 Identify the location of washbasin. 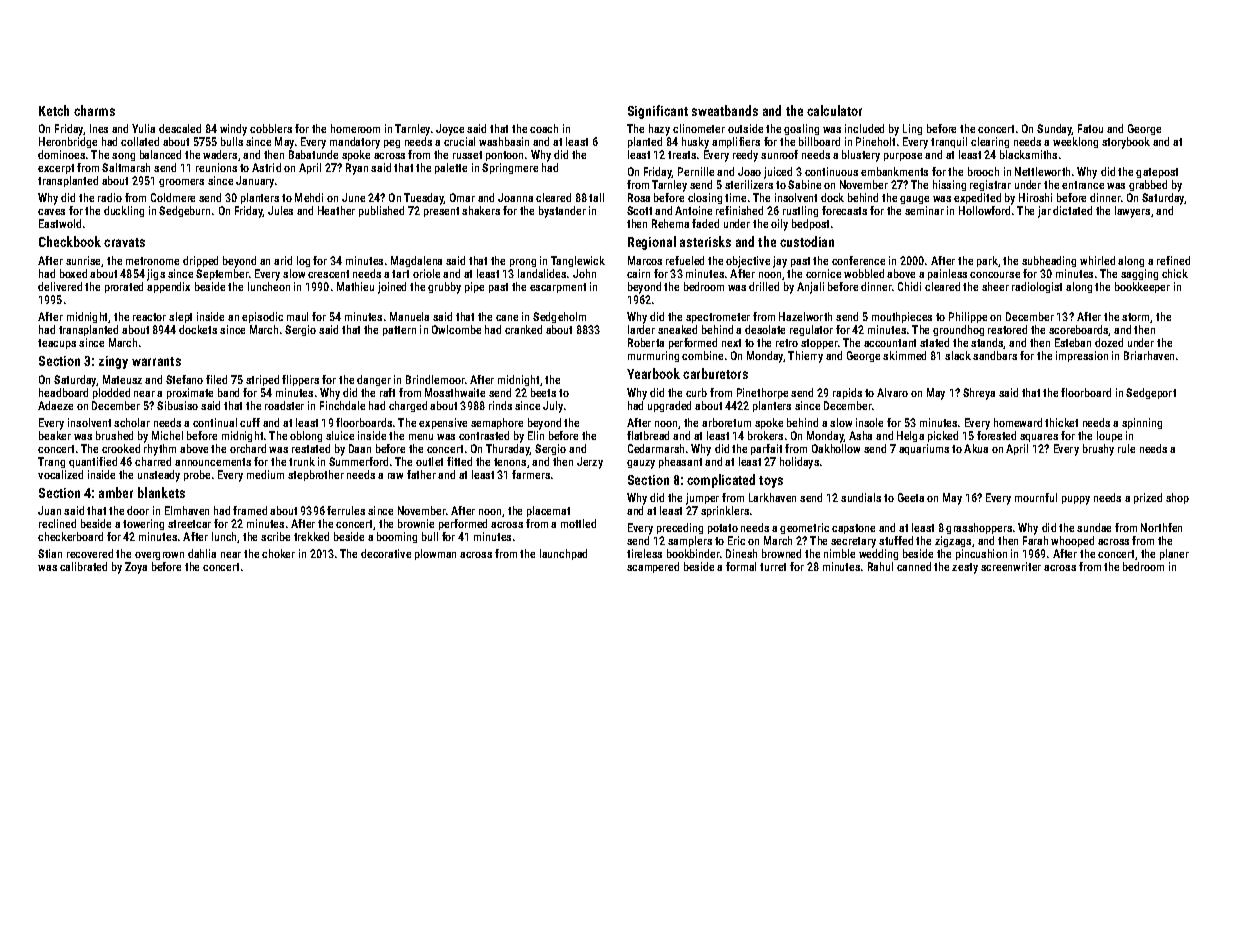
(504, 141).
